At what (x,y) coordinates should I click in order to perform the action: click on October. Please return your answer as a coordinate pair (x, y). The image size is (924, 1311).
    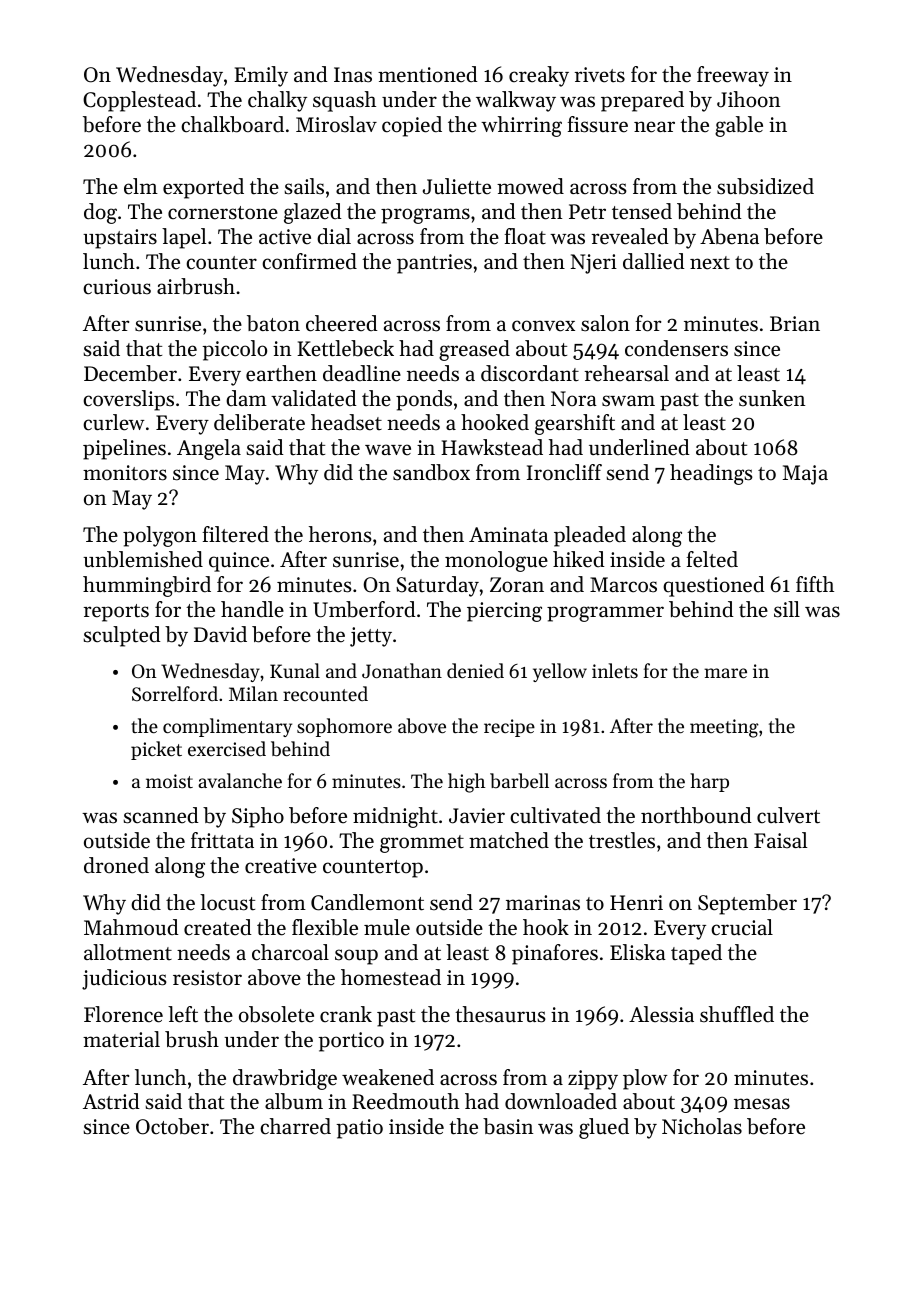
    Looking at the image, I should click on (172, 1126).
